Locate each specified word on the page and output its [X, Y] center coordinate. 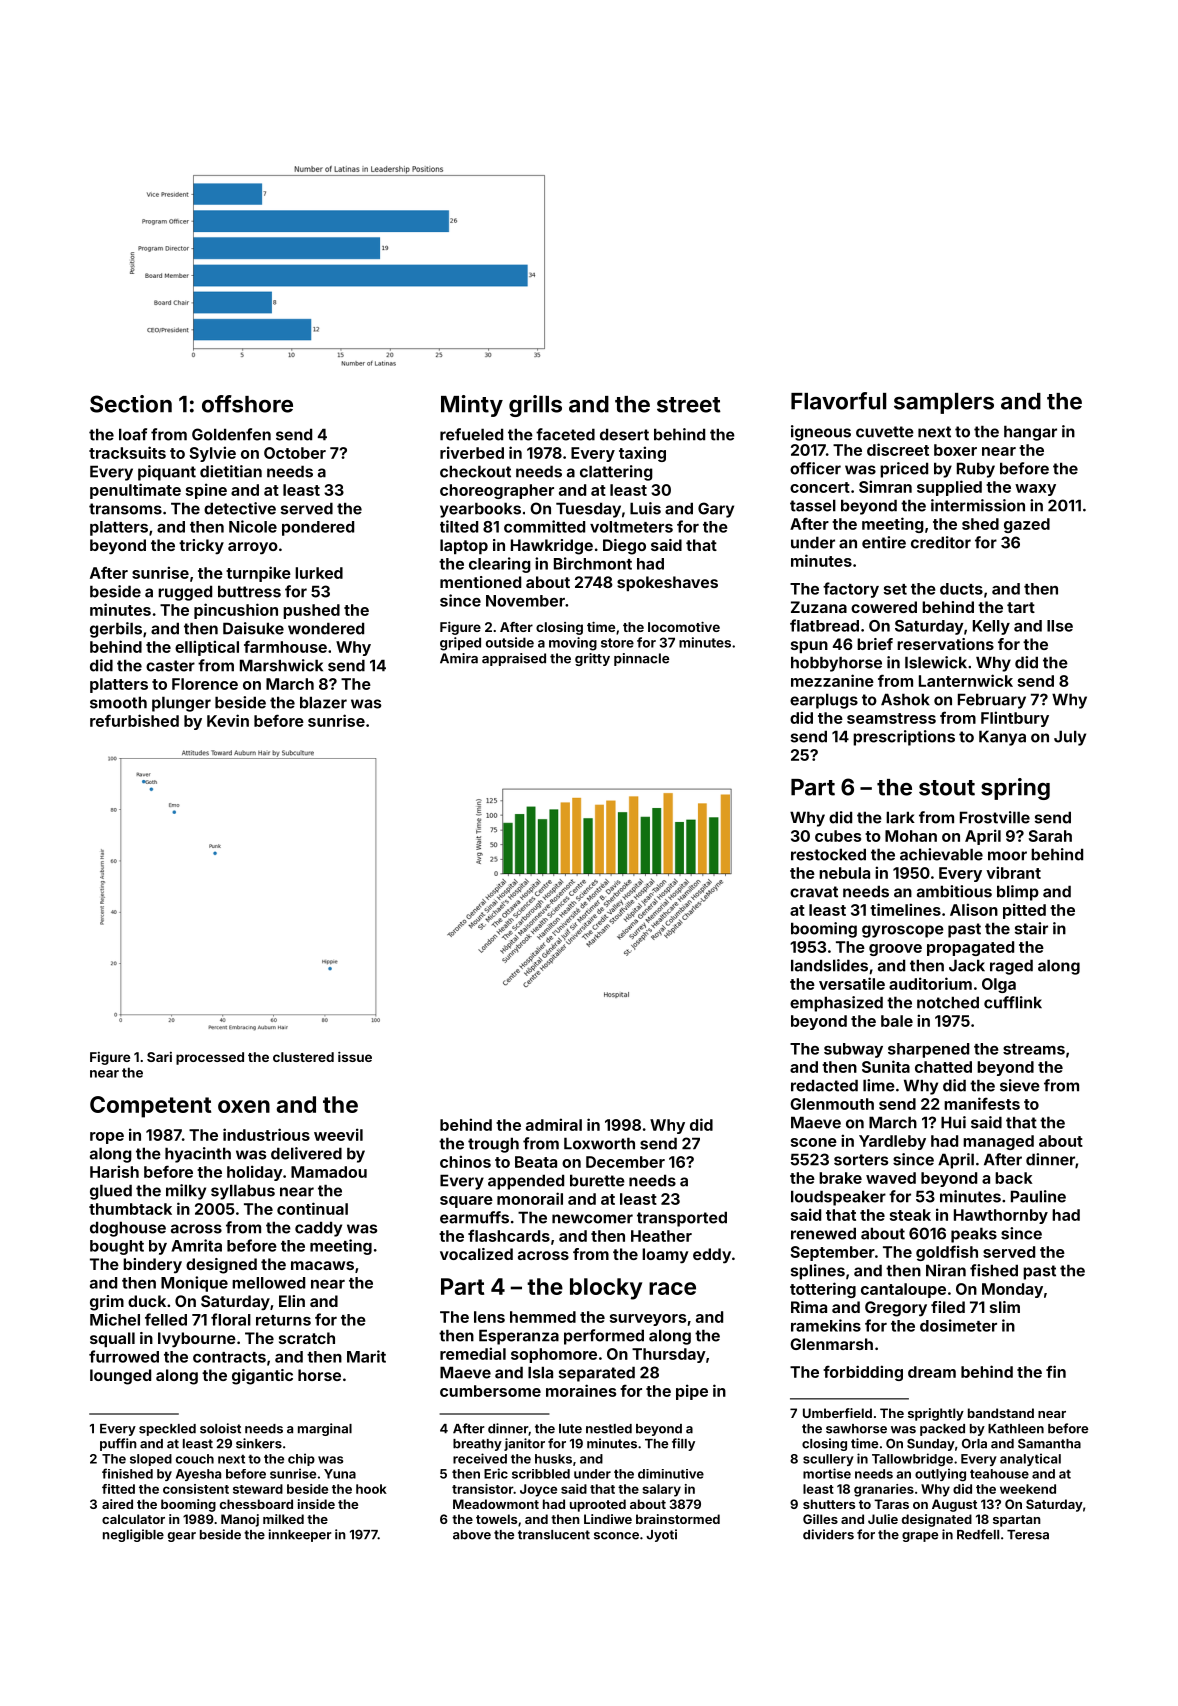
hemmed [543, 1317]
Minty [472, 406]
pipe [692, 1392]
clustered [303, 1057]
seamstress [891, 718]
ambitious [954, 891]
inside [316, 1504]
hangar [1030, 433]
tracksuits [127, 452]
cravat [814, 892]
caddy [318, 1229]
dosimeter [958, 1325]
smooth [118, 702]
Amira [459, 658]
